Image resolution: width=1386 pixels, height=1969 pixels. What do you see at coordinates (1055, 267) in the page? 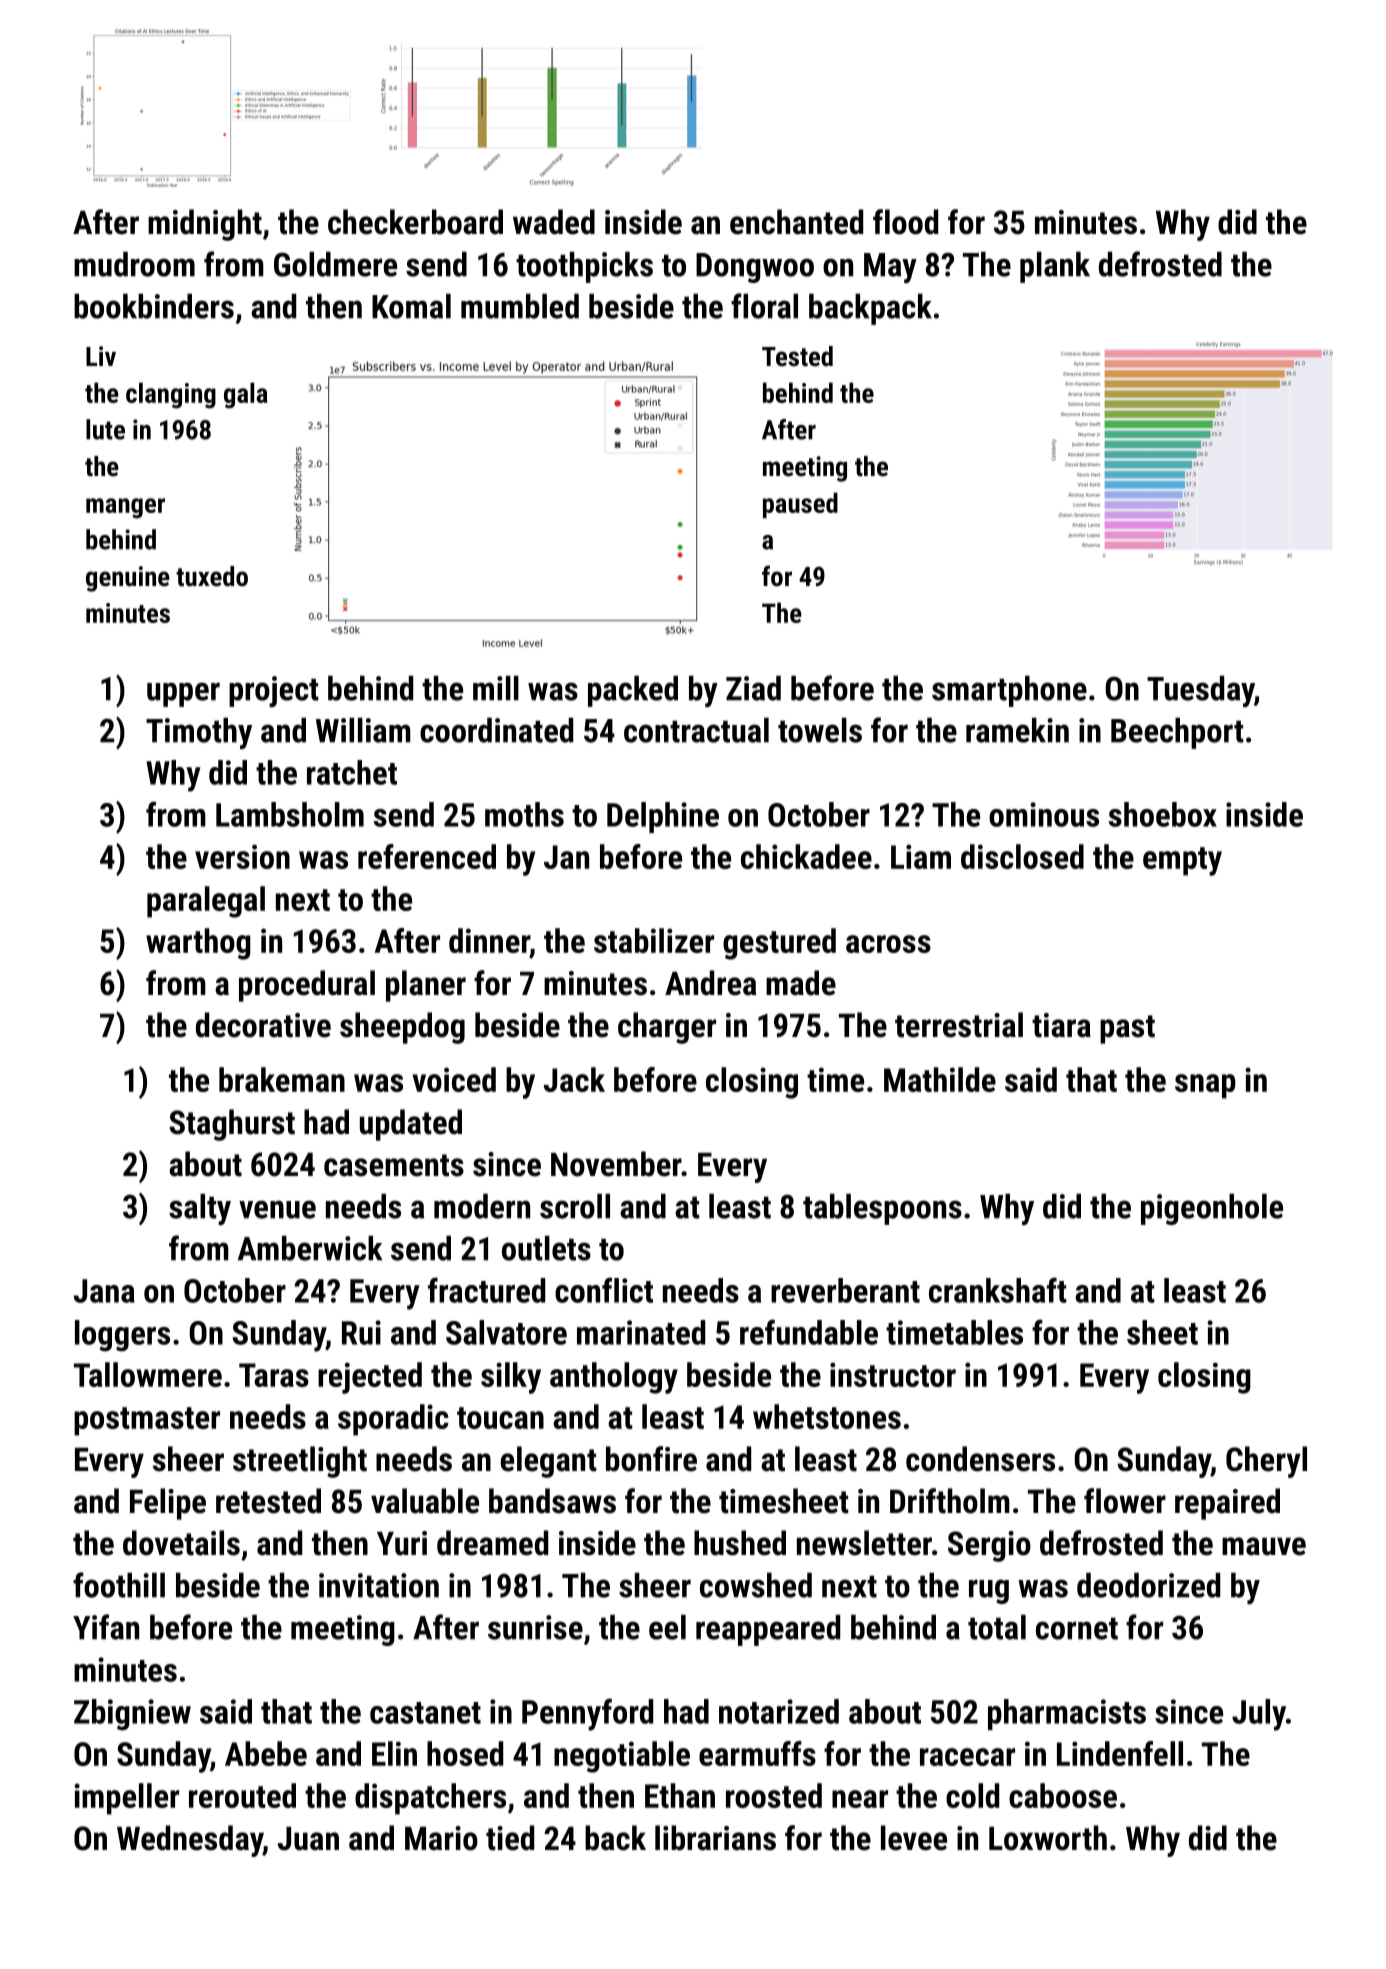
I see `plank` at bounding box center [1055, 267].
